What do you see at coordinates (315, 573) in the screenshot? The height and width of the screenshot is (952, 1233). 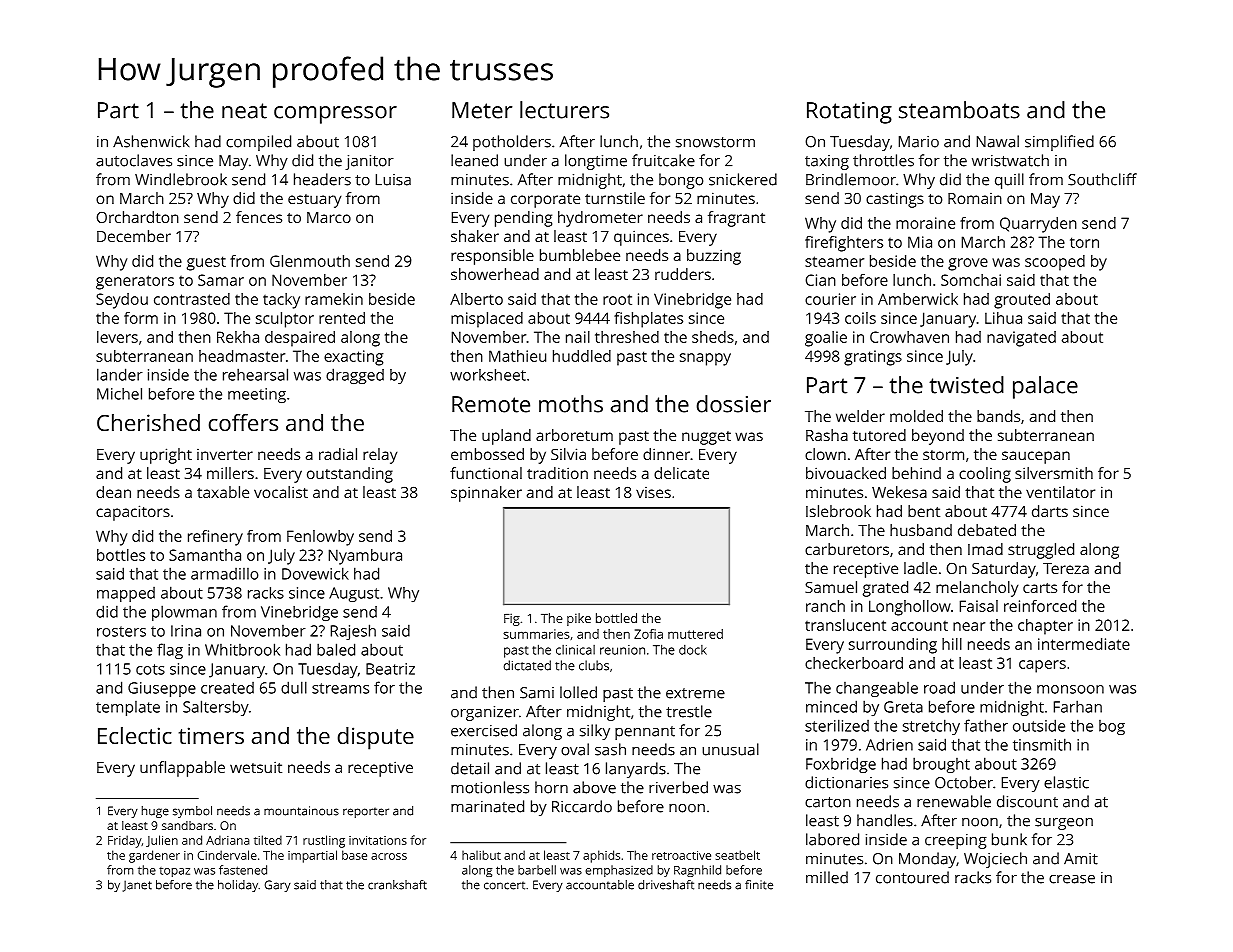 I see `Dovewick` at bounding box center [315, 573].
